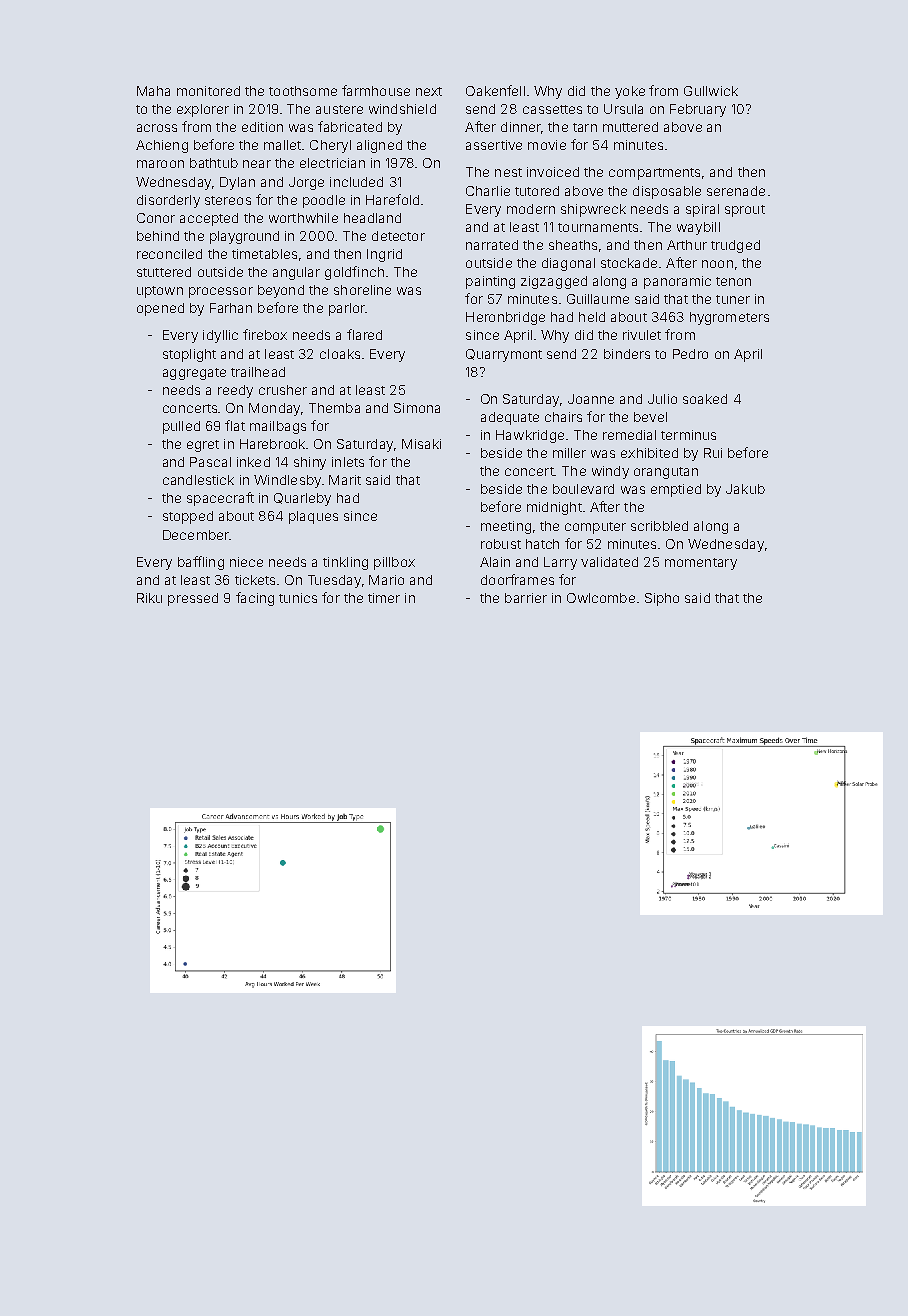 The width and height of the screenshot is (908, 1316). What do you see at coordinates (711, 91) in the screenshot?
I see `Gullwick` at bounding box center [711, 91].
